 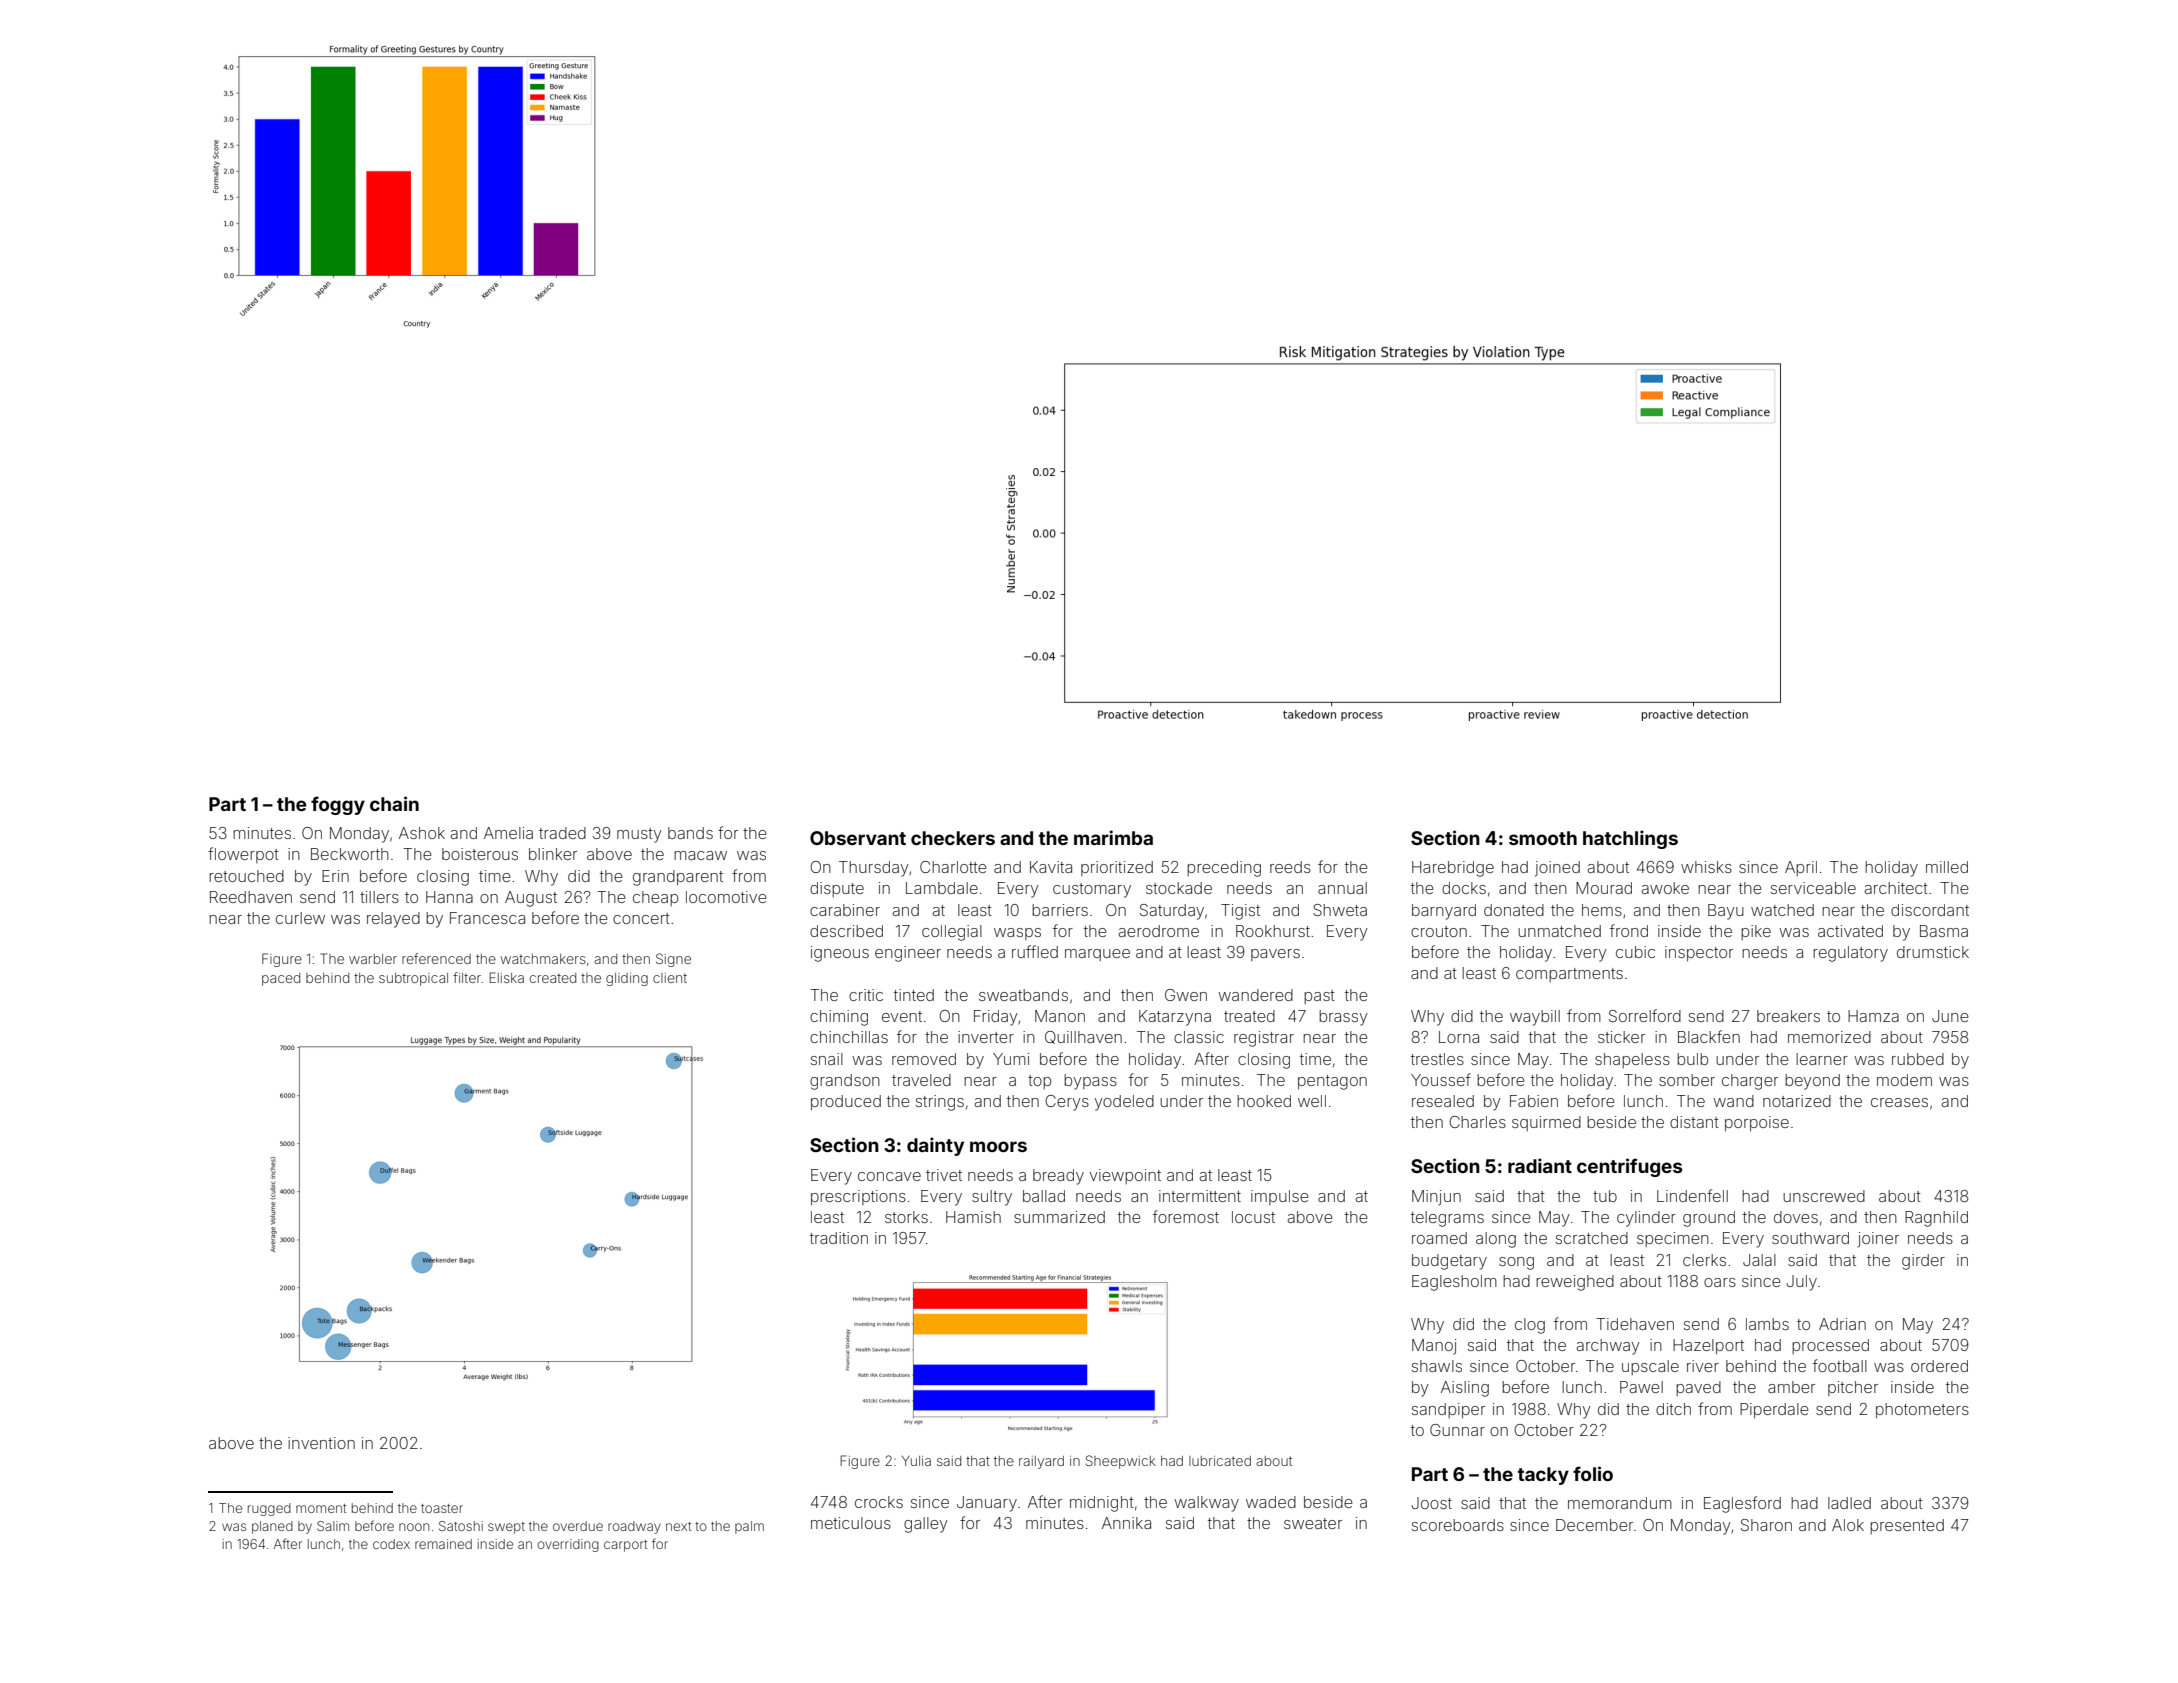 I want to click on Yulia, so click(x=916, y=1461).
